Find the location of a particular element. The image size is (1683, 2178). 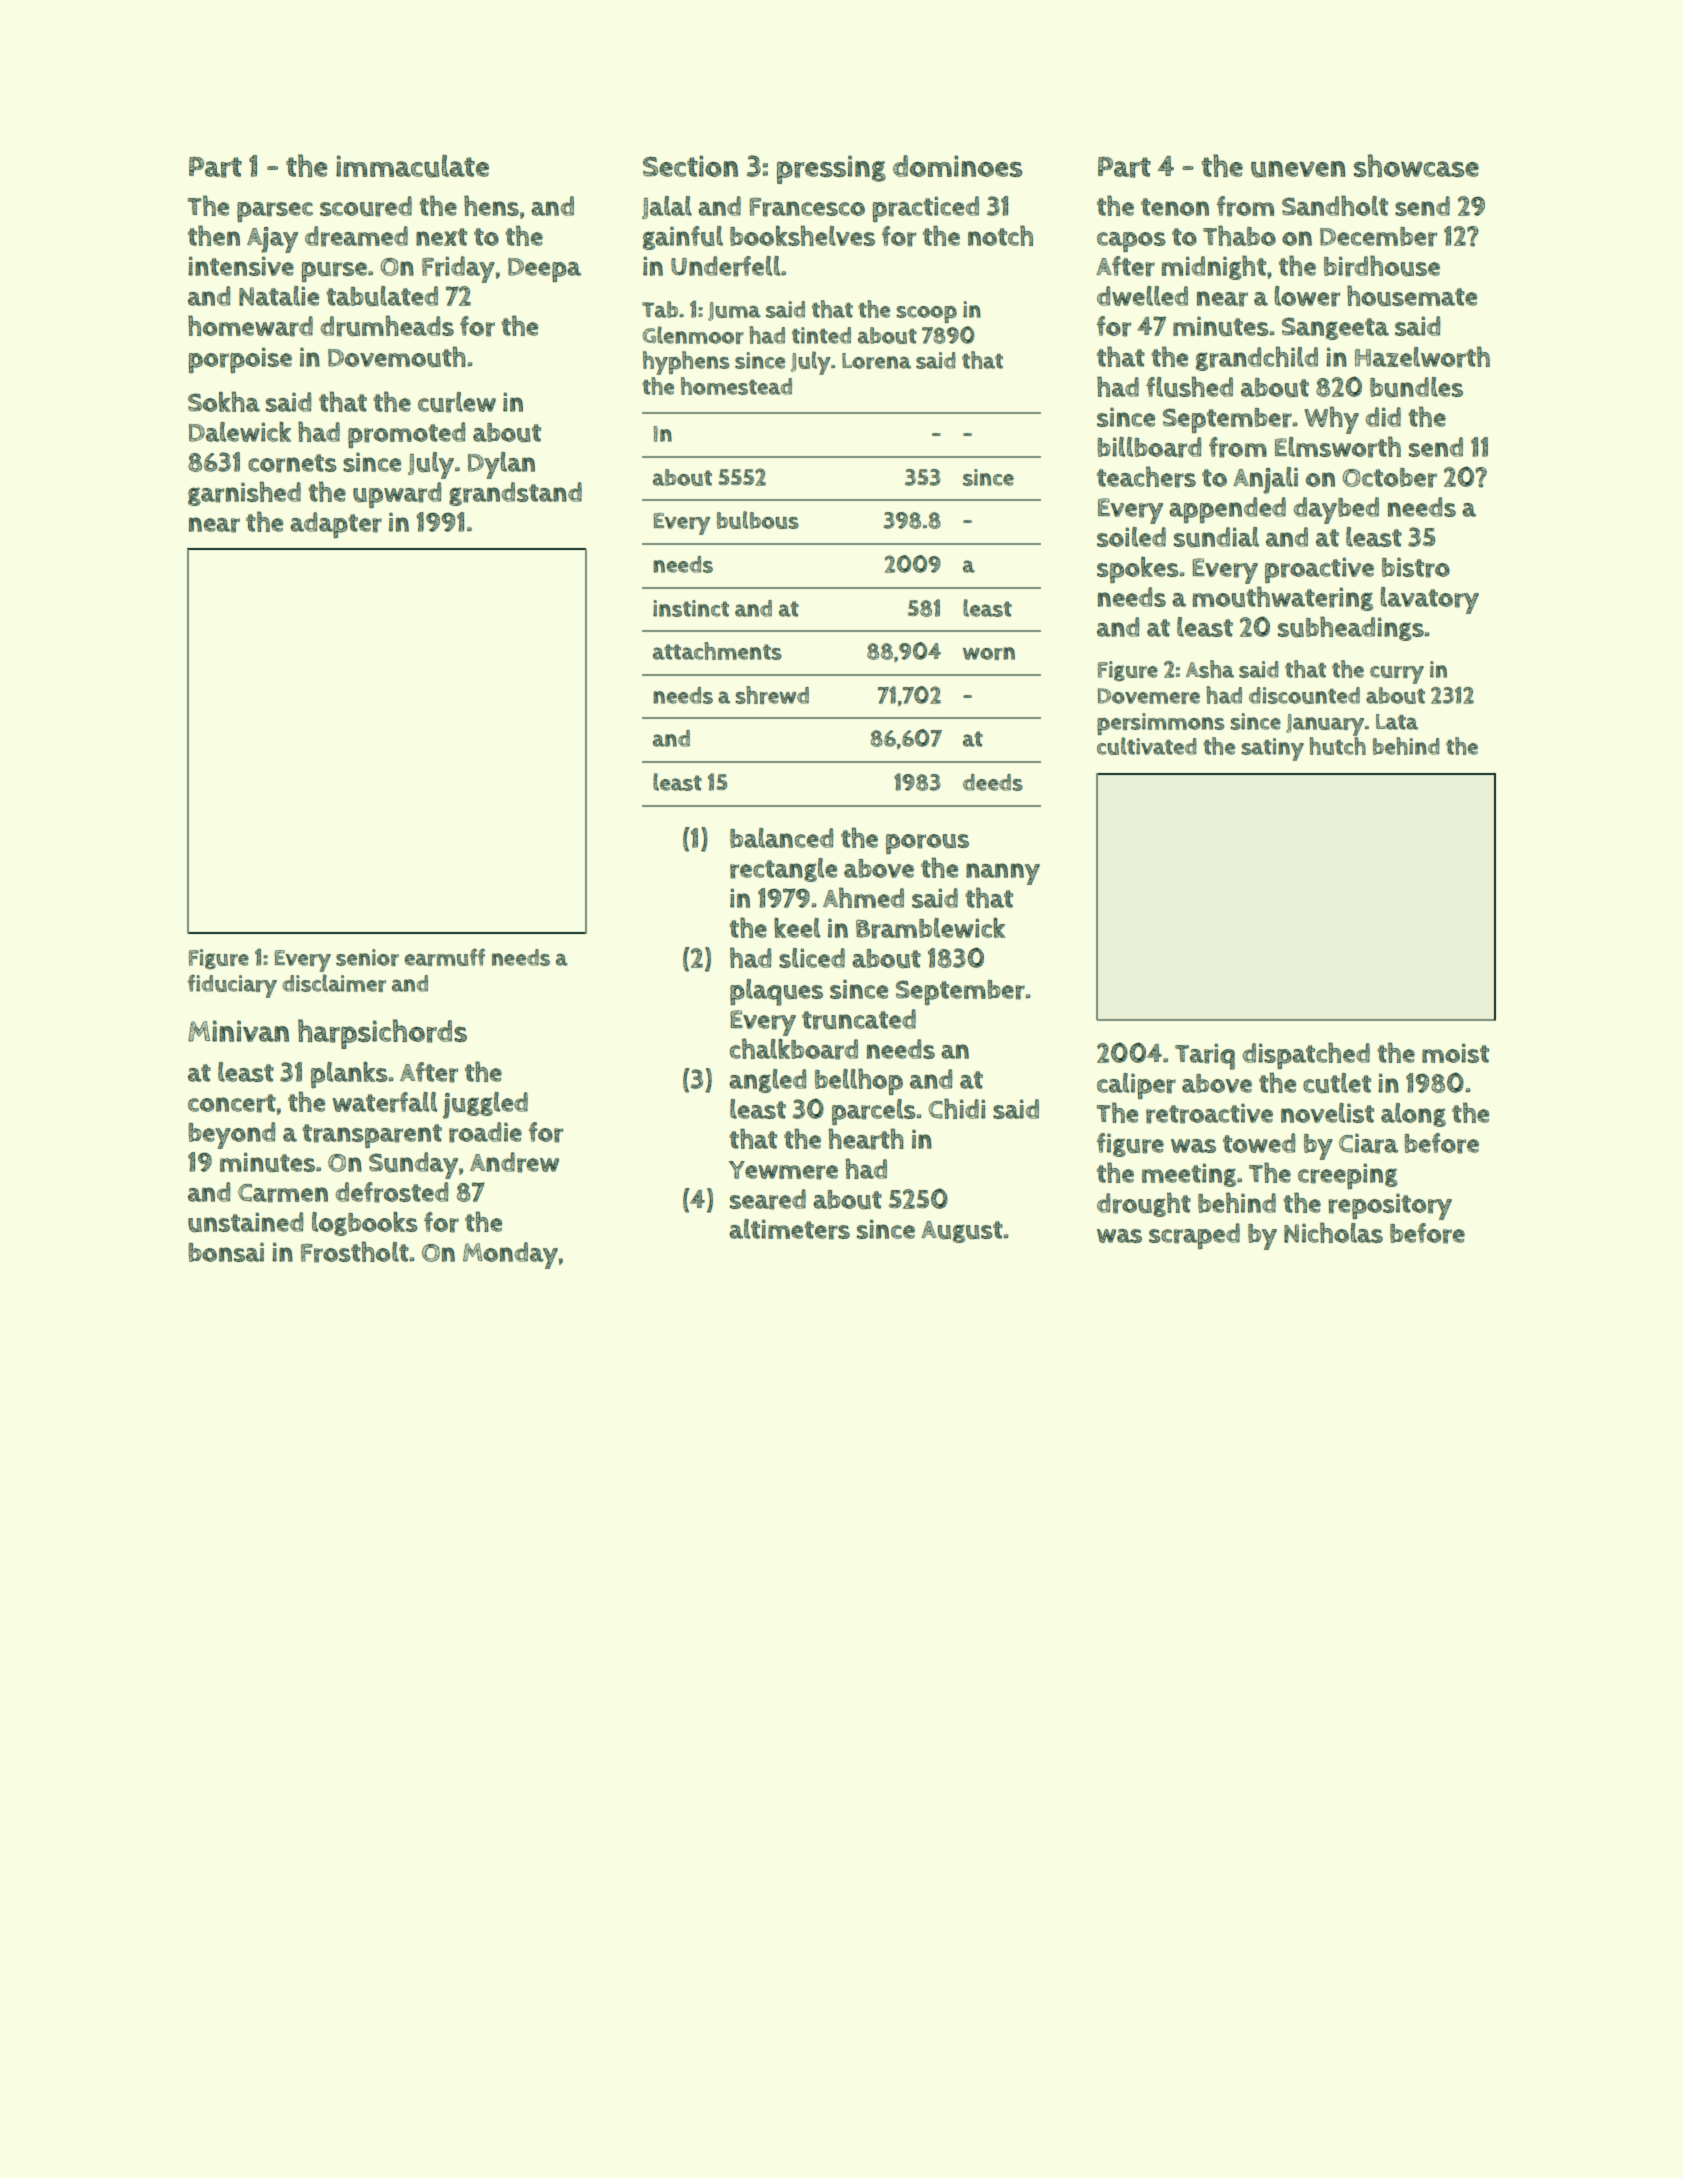

attachments is located at coordinates (717, 651).
